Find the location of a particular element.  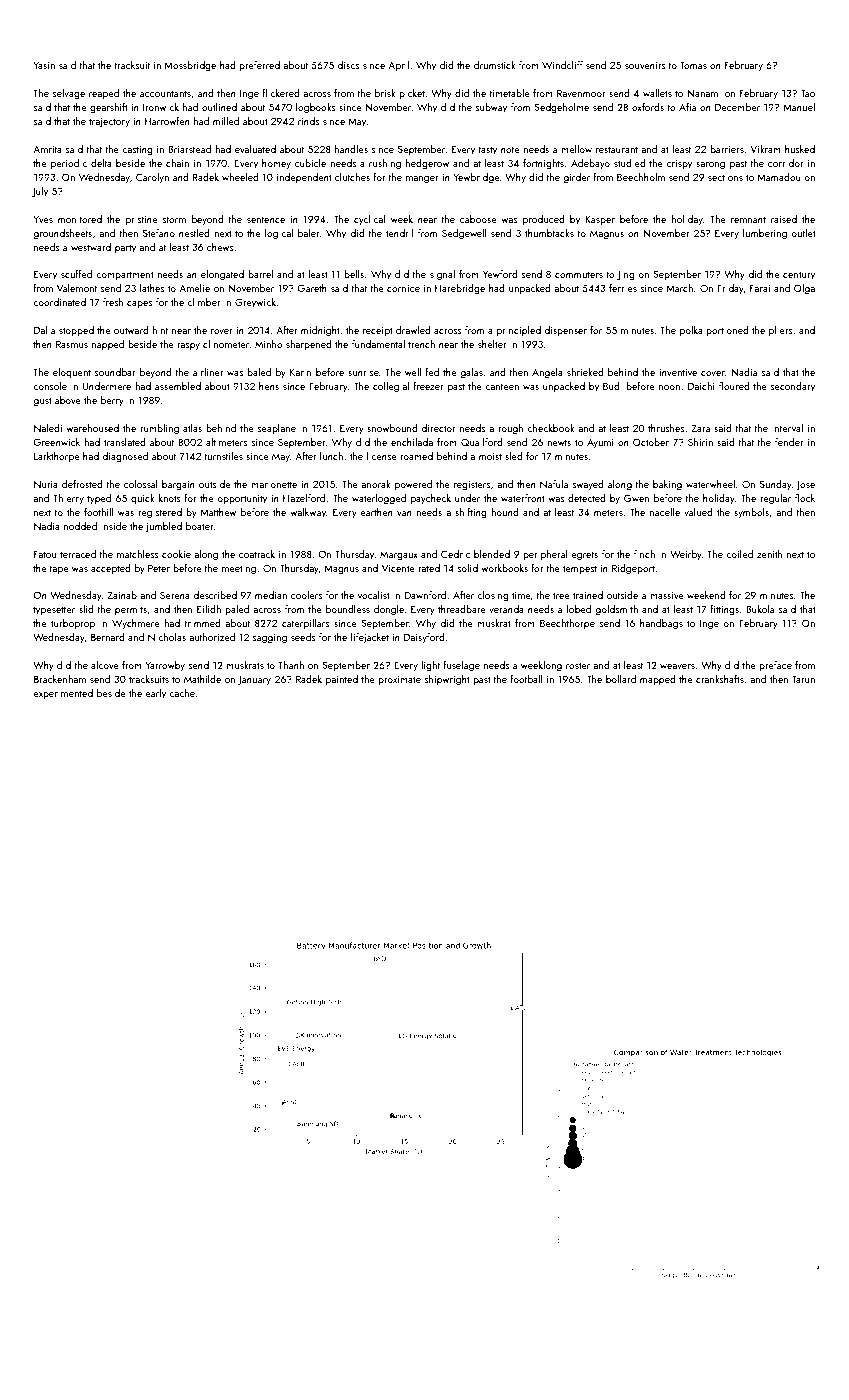

Tao is located at coordinates (808, 93).
